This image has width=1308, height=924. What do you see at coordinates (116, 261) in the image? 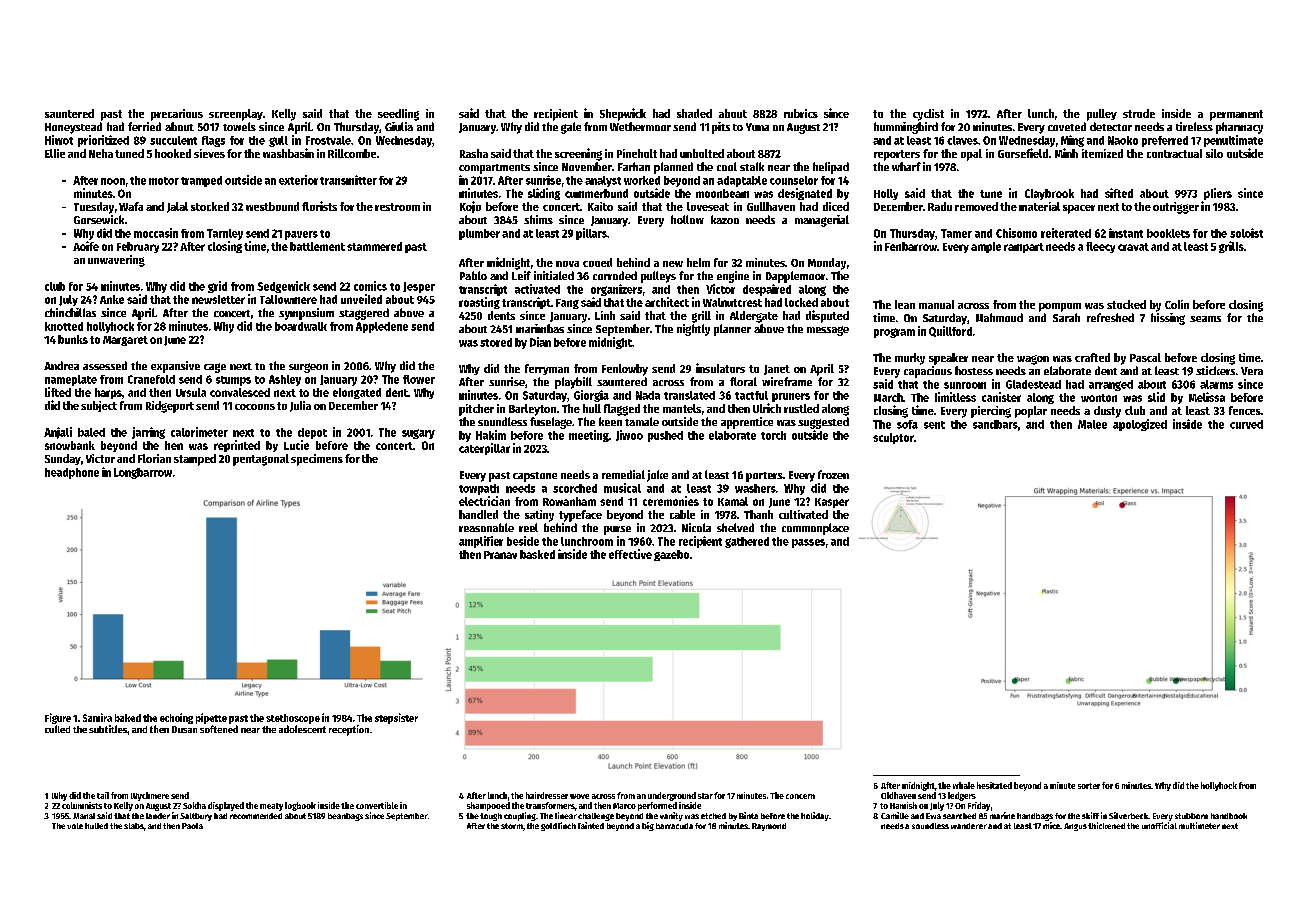
I see `unwavering` at bounding box center [116, 261].
